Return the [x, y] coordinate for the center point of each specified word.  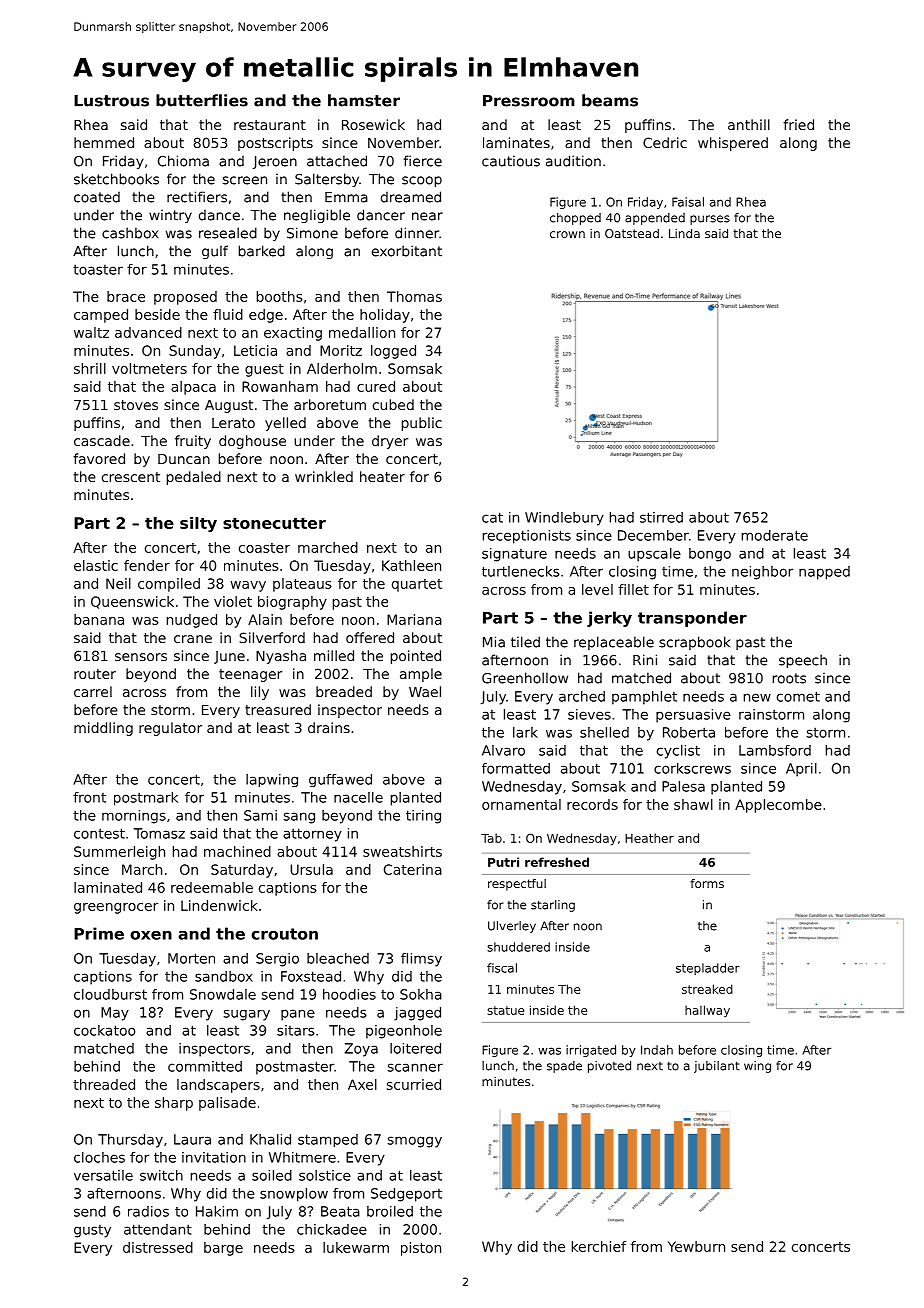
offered [370, 637]
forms [707, 883]
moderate [775, 535]
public [422, 424]
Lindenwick [219, 905]
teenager [250, 675]
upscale [654, 555]
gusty [92, 1231]
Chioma [183, 161]
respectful [517, 885]
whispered [733, 144]
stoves [136, 405]
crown [567, 234]
